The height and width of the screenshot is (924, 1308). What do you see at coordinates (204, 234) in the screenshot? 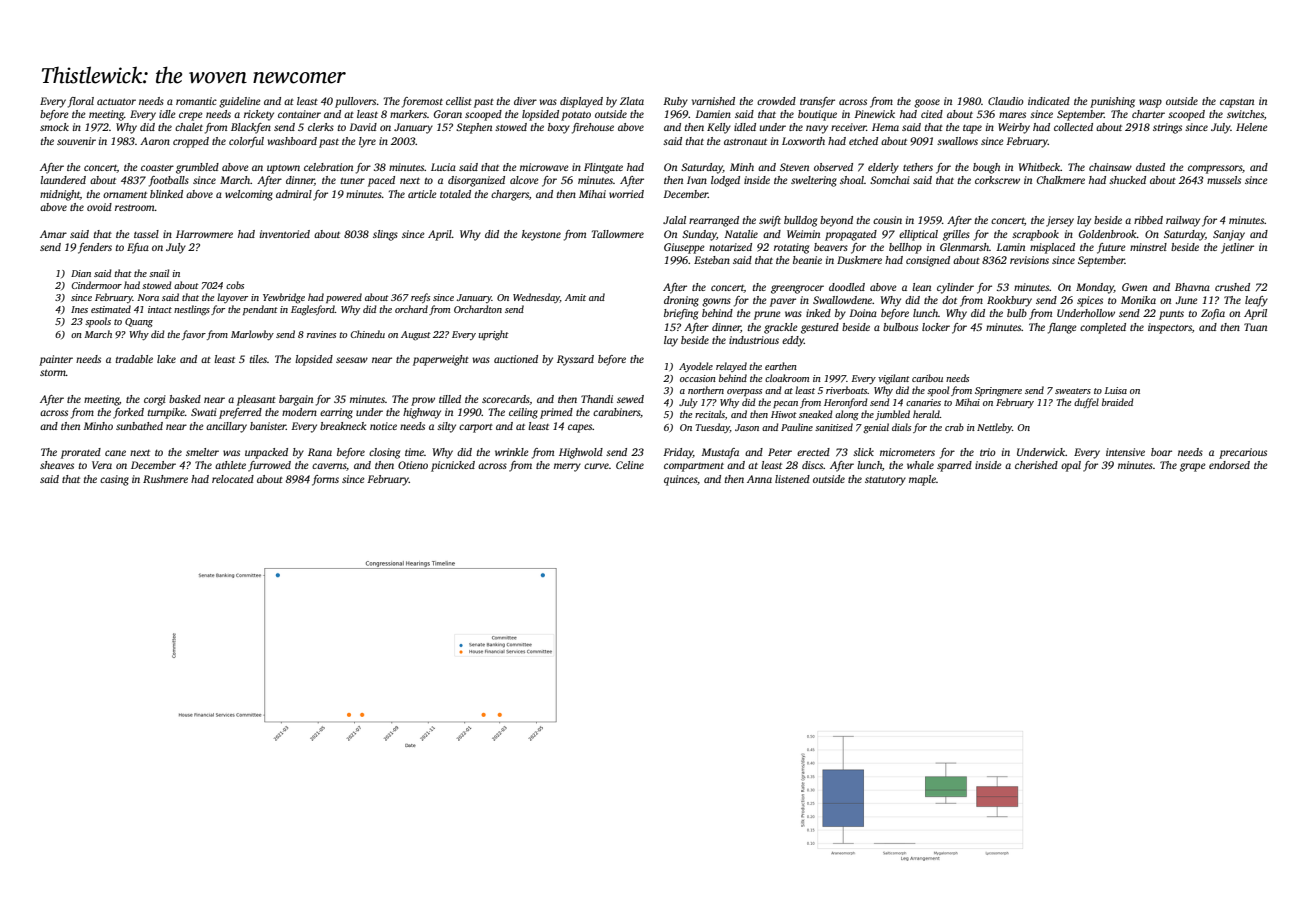
I see `Harrowmere` at bounding box center [204, 234].
